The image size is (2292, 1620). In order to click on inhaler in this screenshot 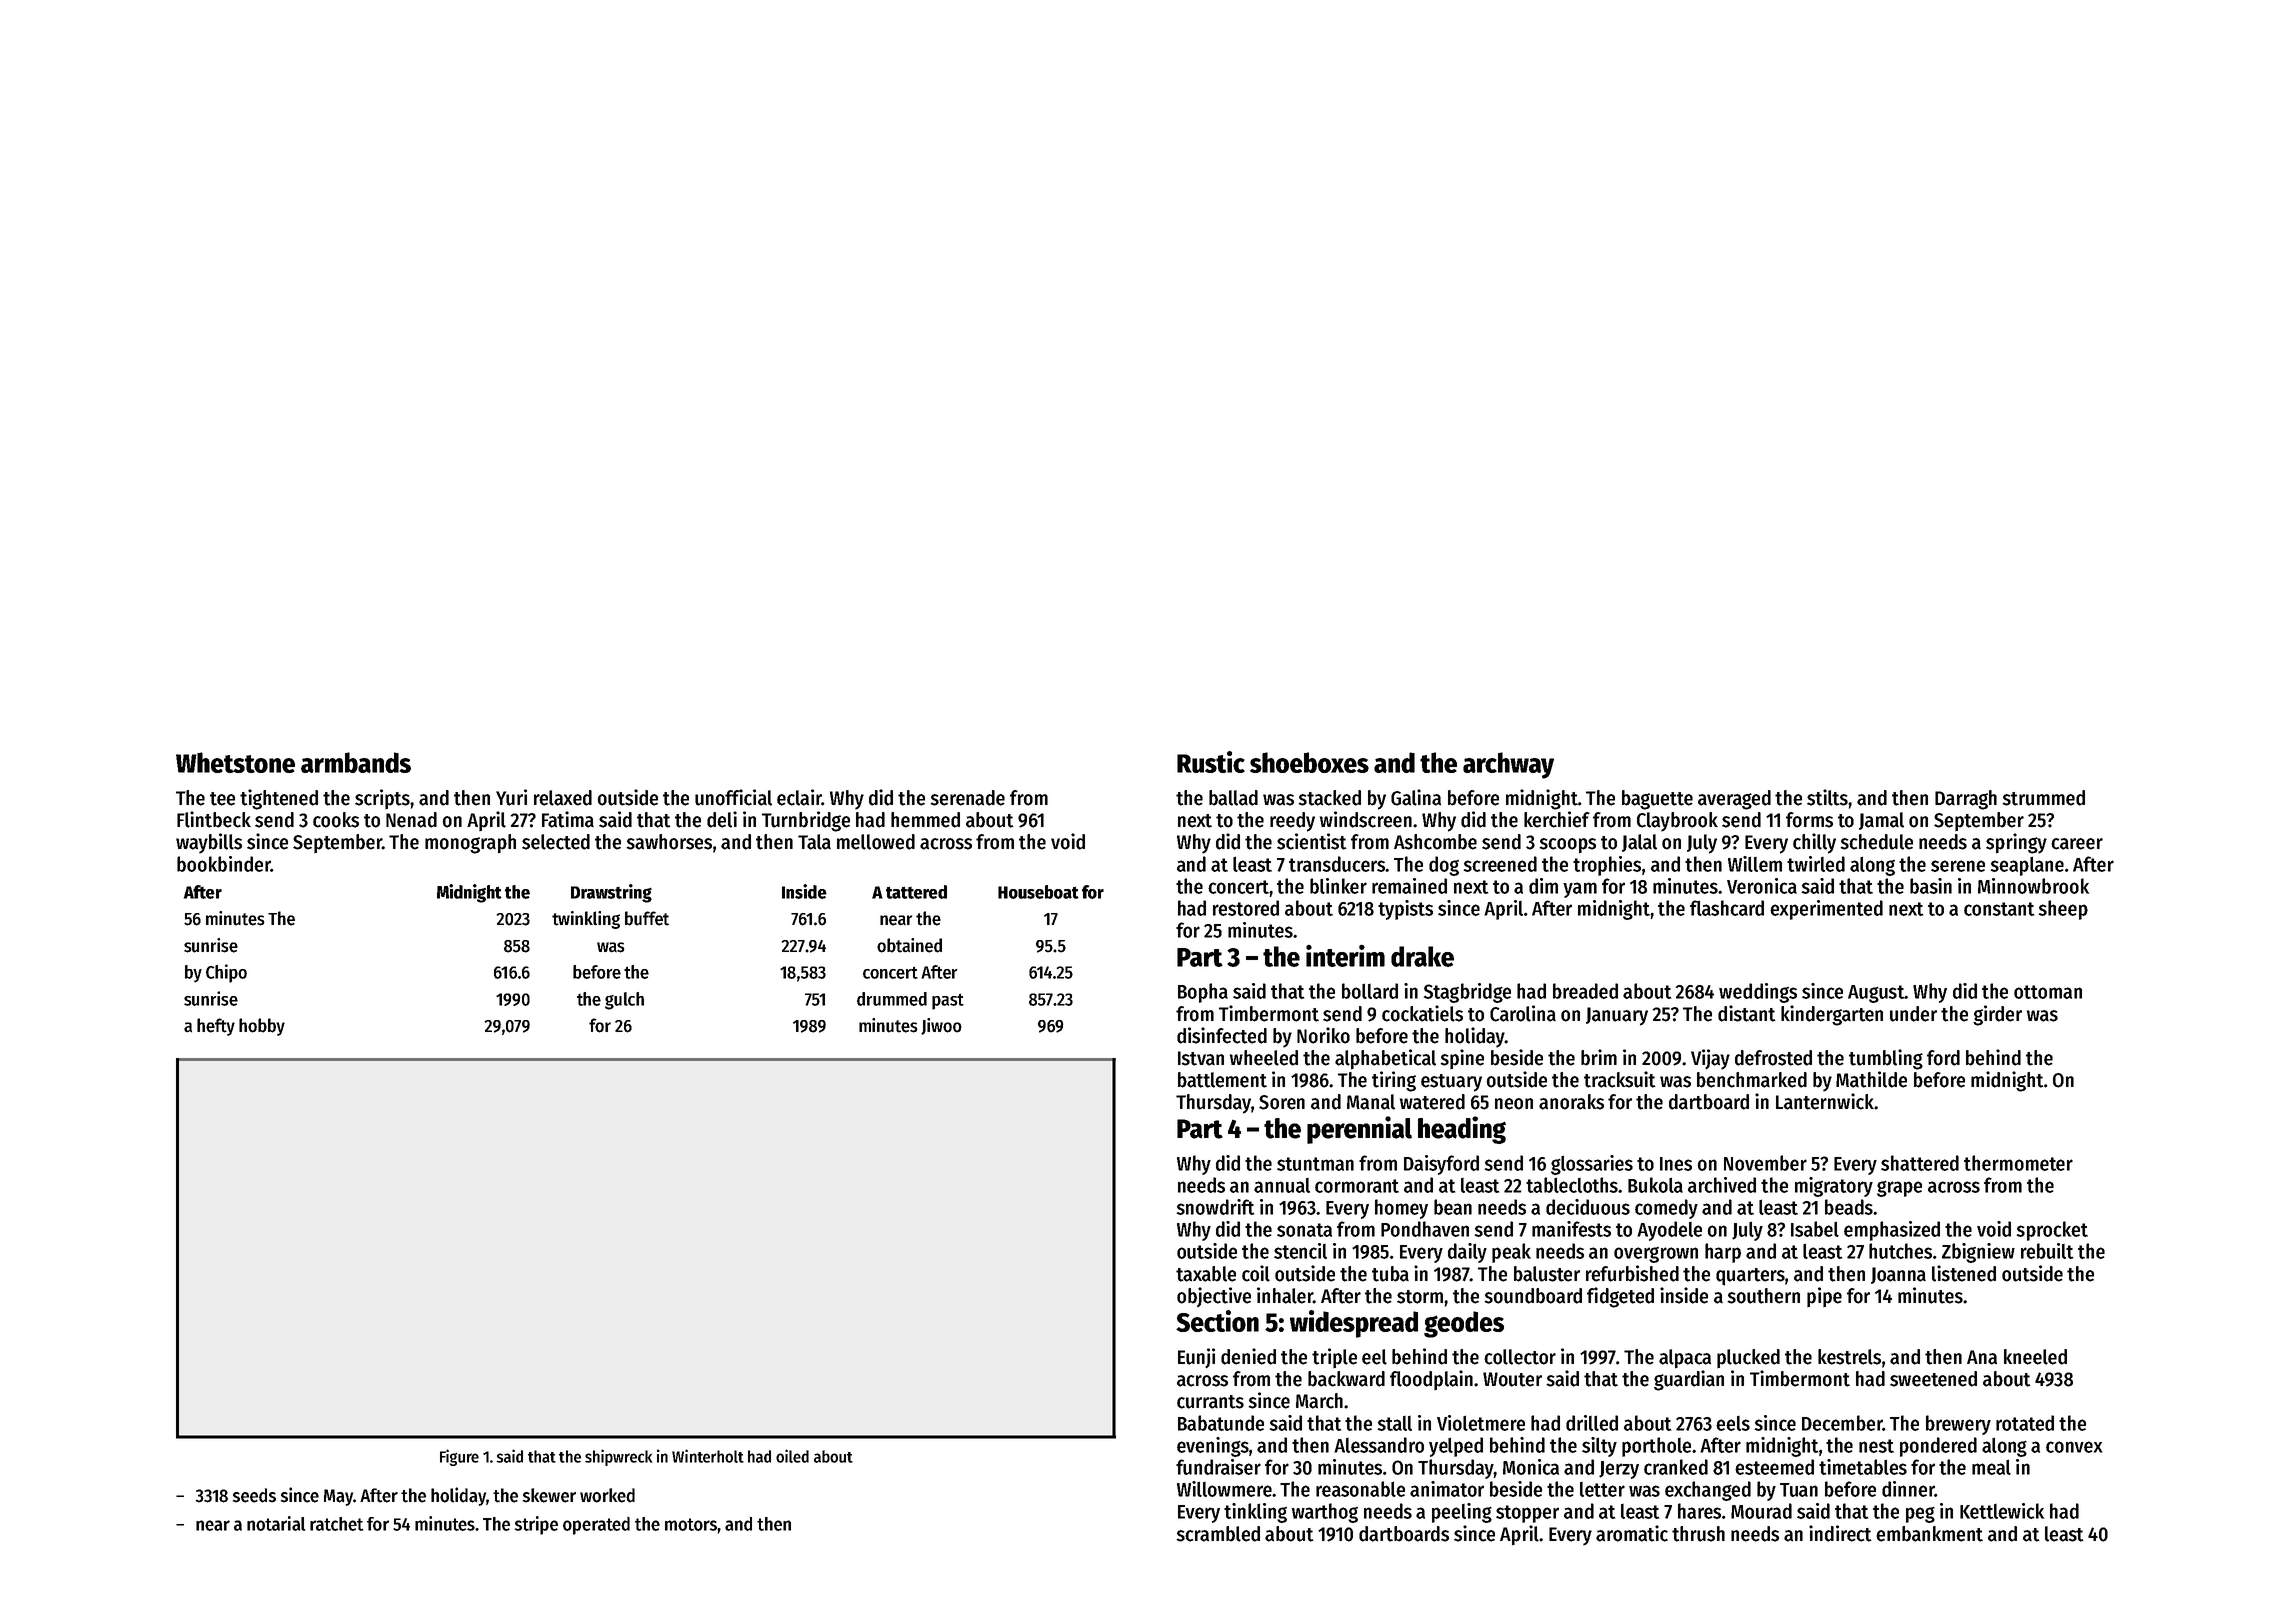, I will do `click(1285, 1295)`.
